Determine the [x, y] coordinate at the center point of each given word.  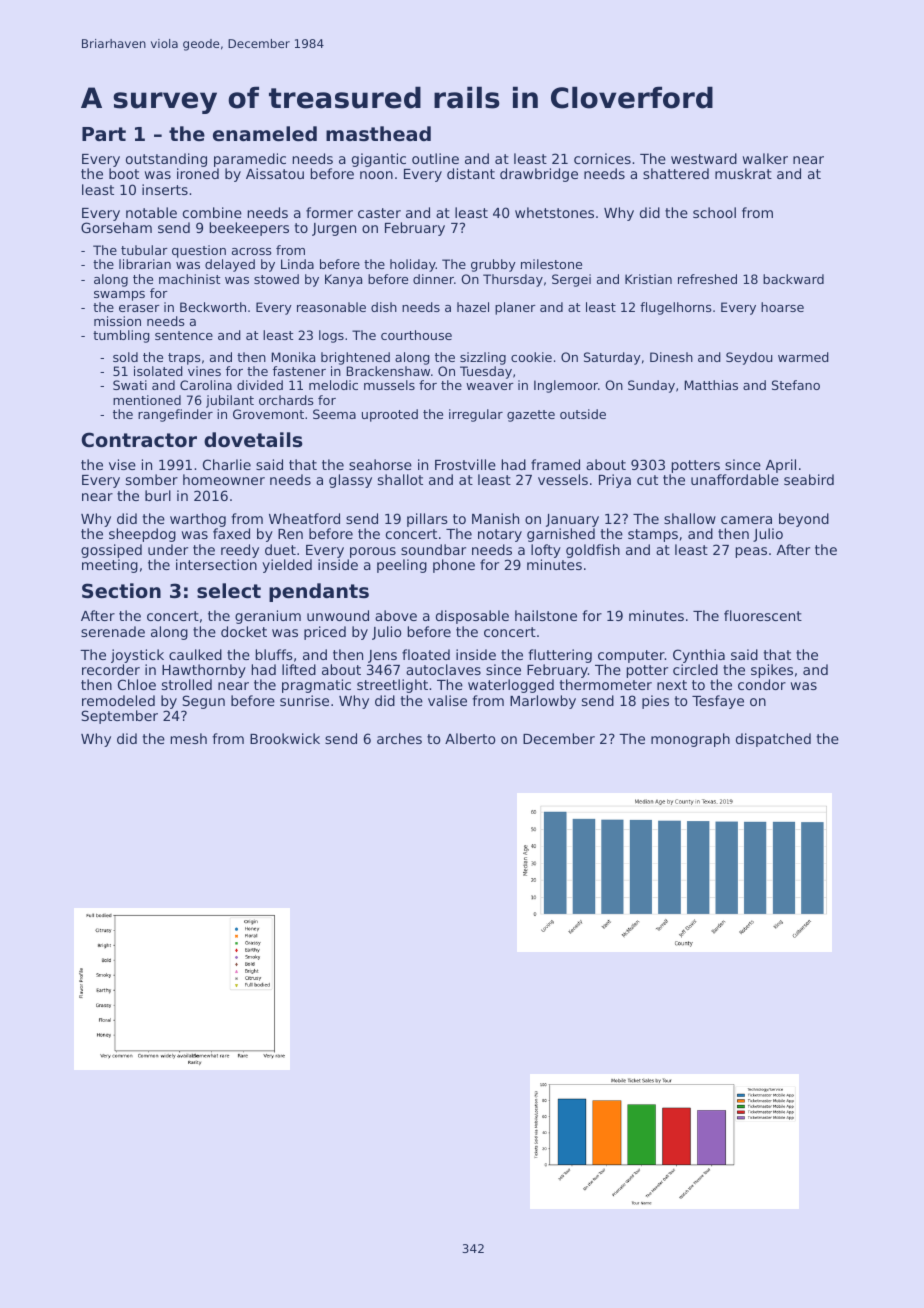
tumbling [121, 336]
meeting [110, 566]
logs [331, 336]
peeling [402, 566]
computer [631, 656]
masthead [378, 133]
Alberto [470, 738]
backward [793, 279]
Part [104, 134]
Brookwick [285, 738]
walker [765, 158]
